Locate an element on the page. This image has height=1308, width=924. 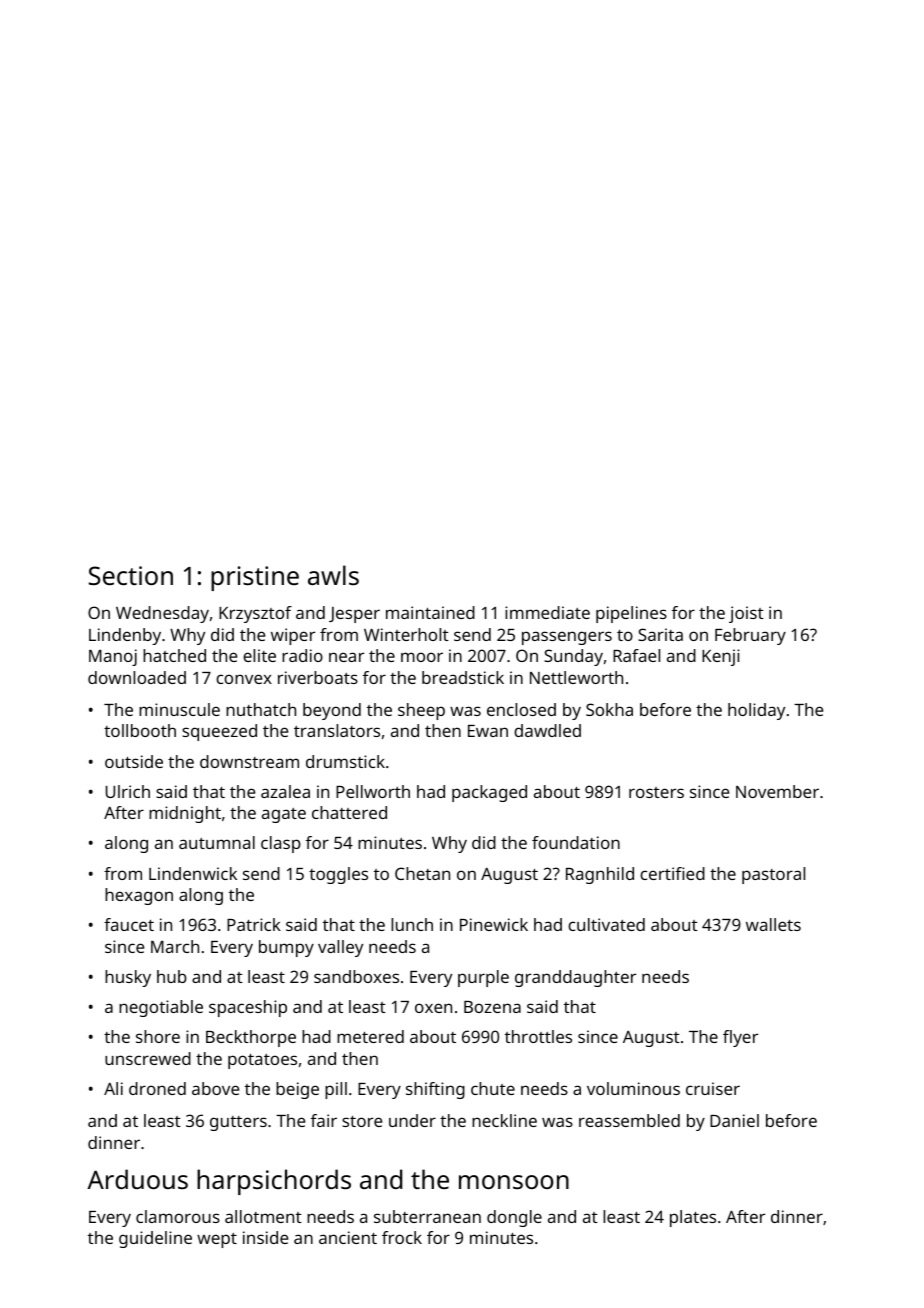
joist is located at coordinates (746, 614).
